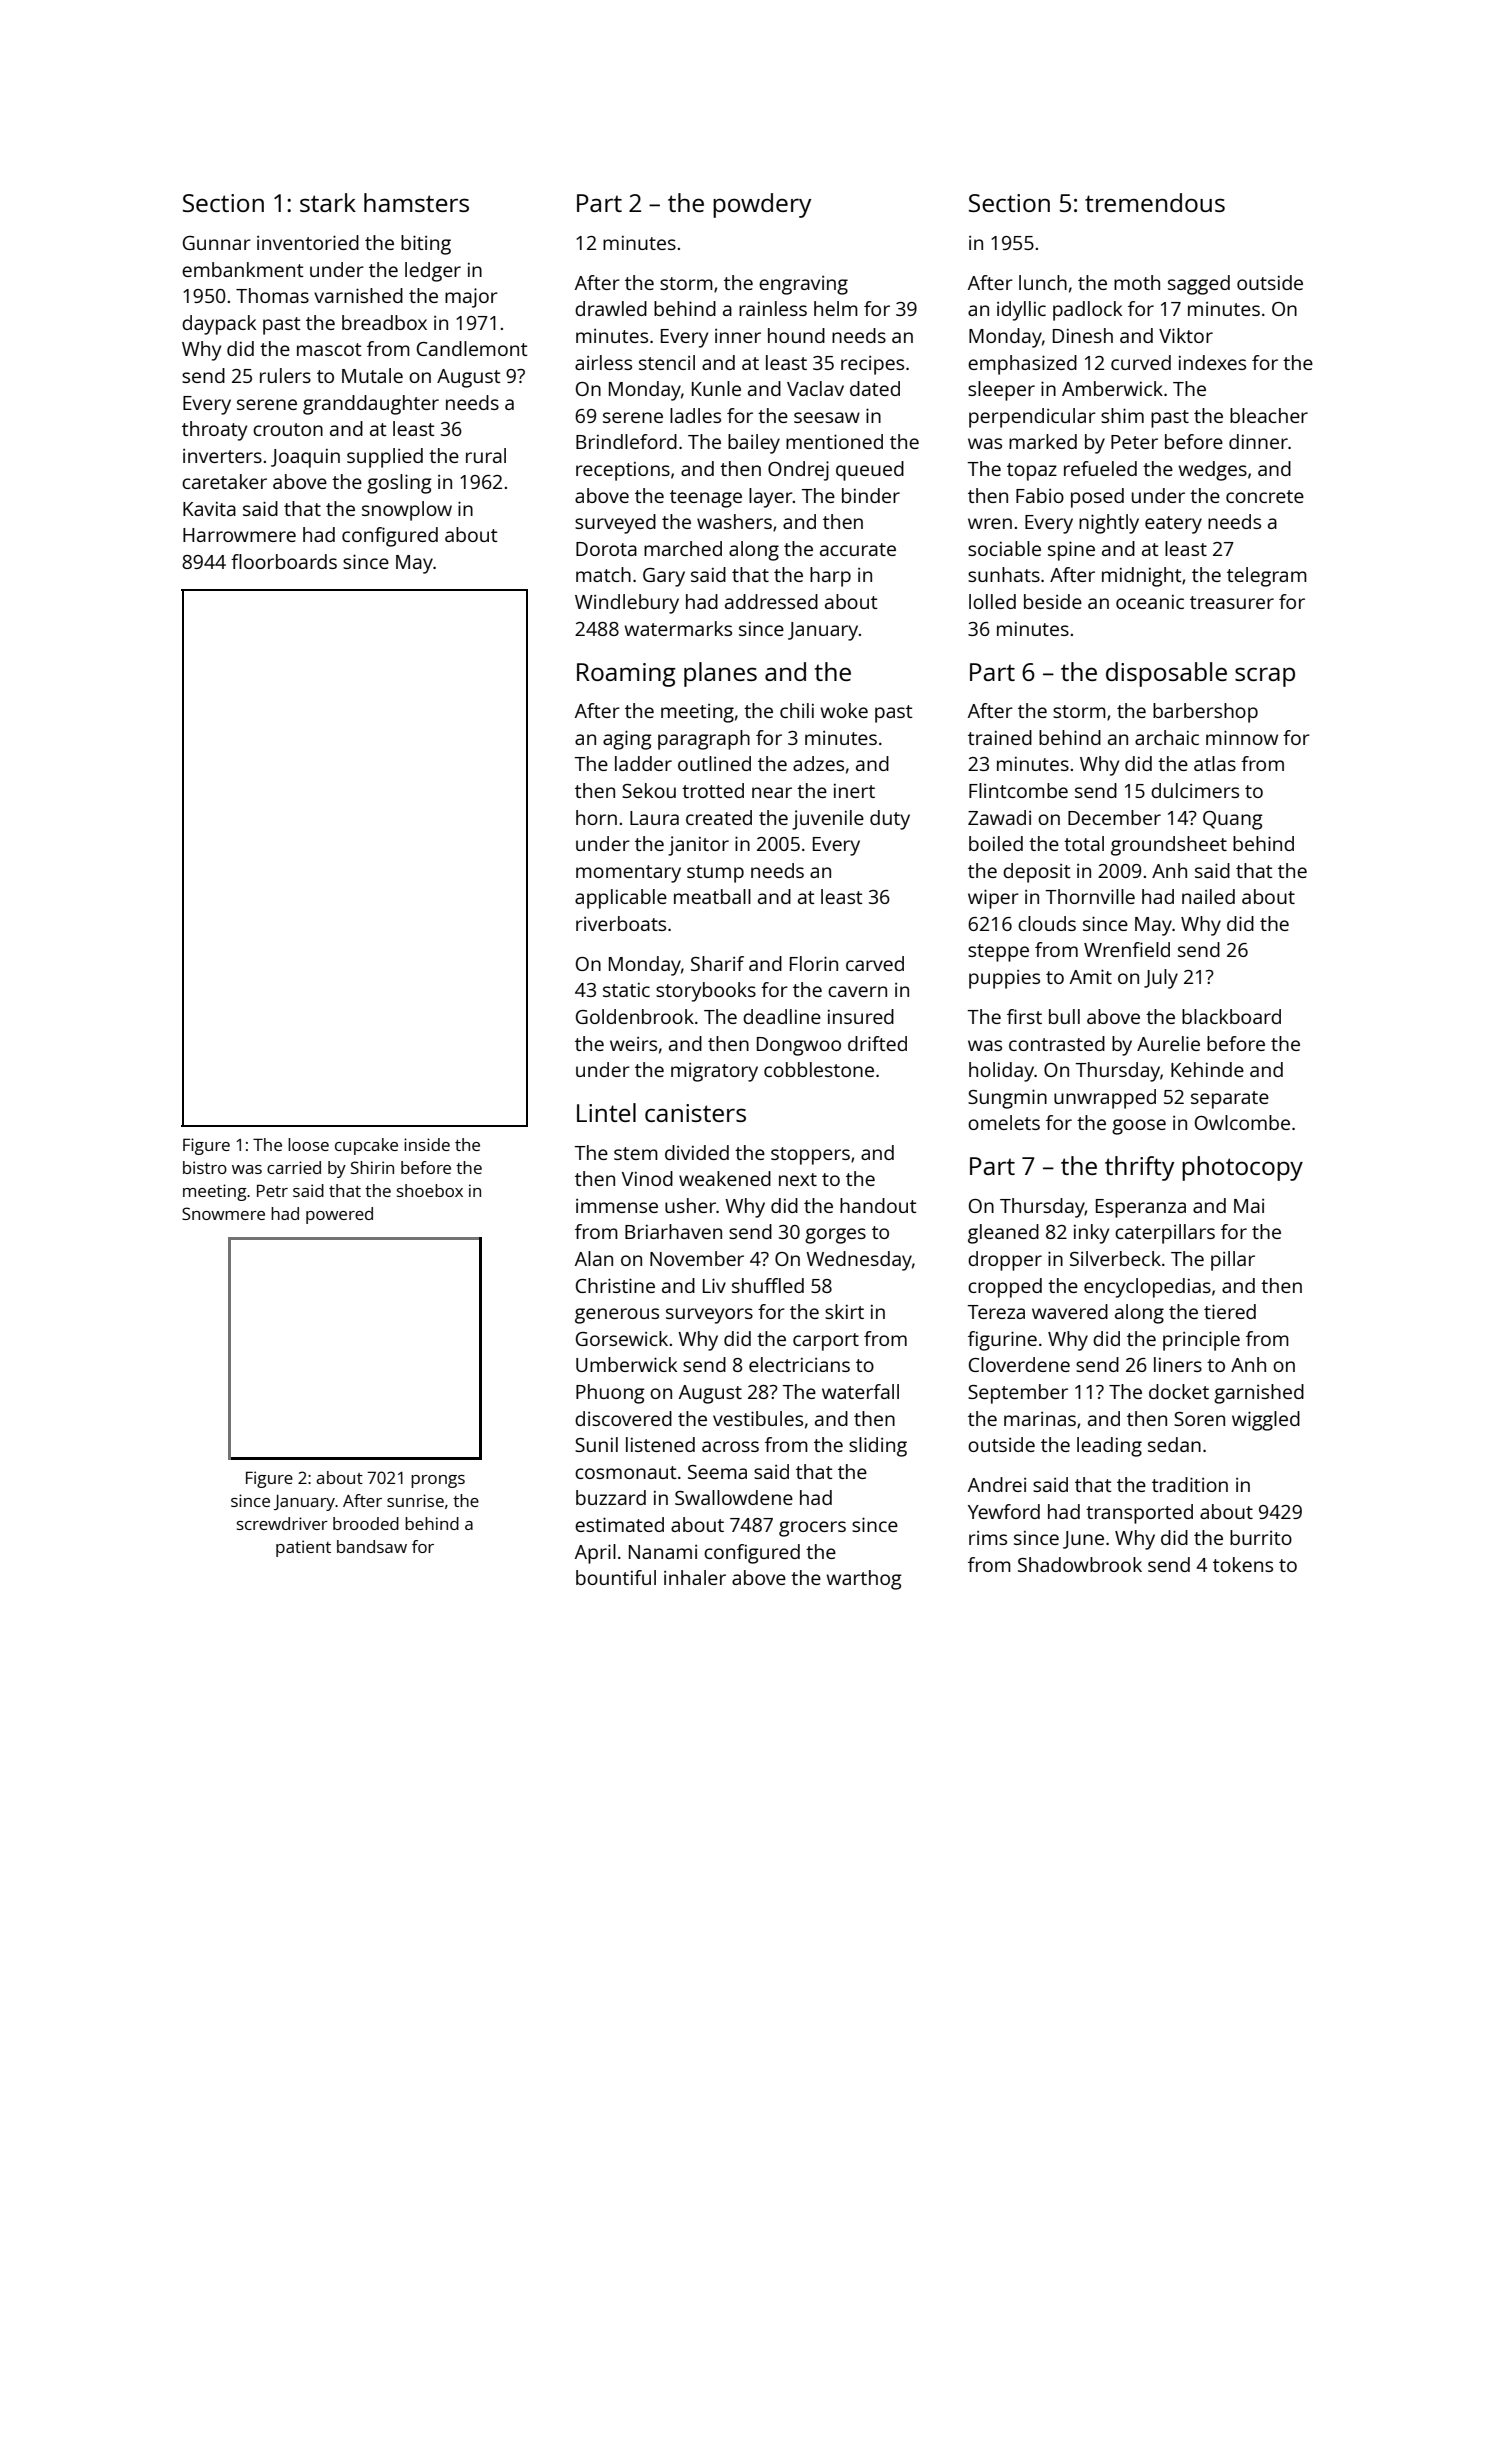 The height and width of the page is (2464, 1496). What do you see at coordinates (366, 1146) in the page?
I see `cupcake` at bounding box center [366, 1146].
